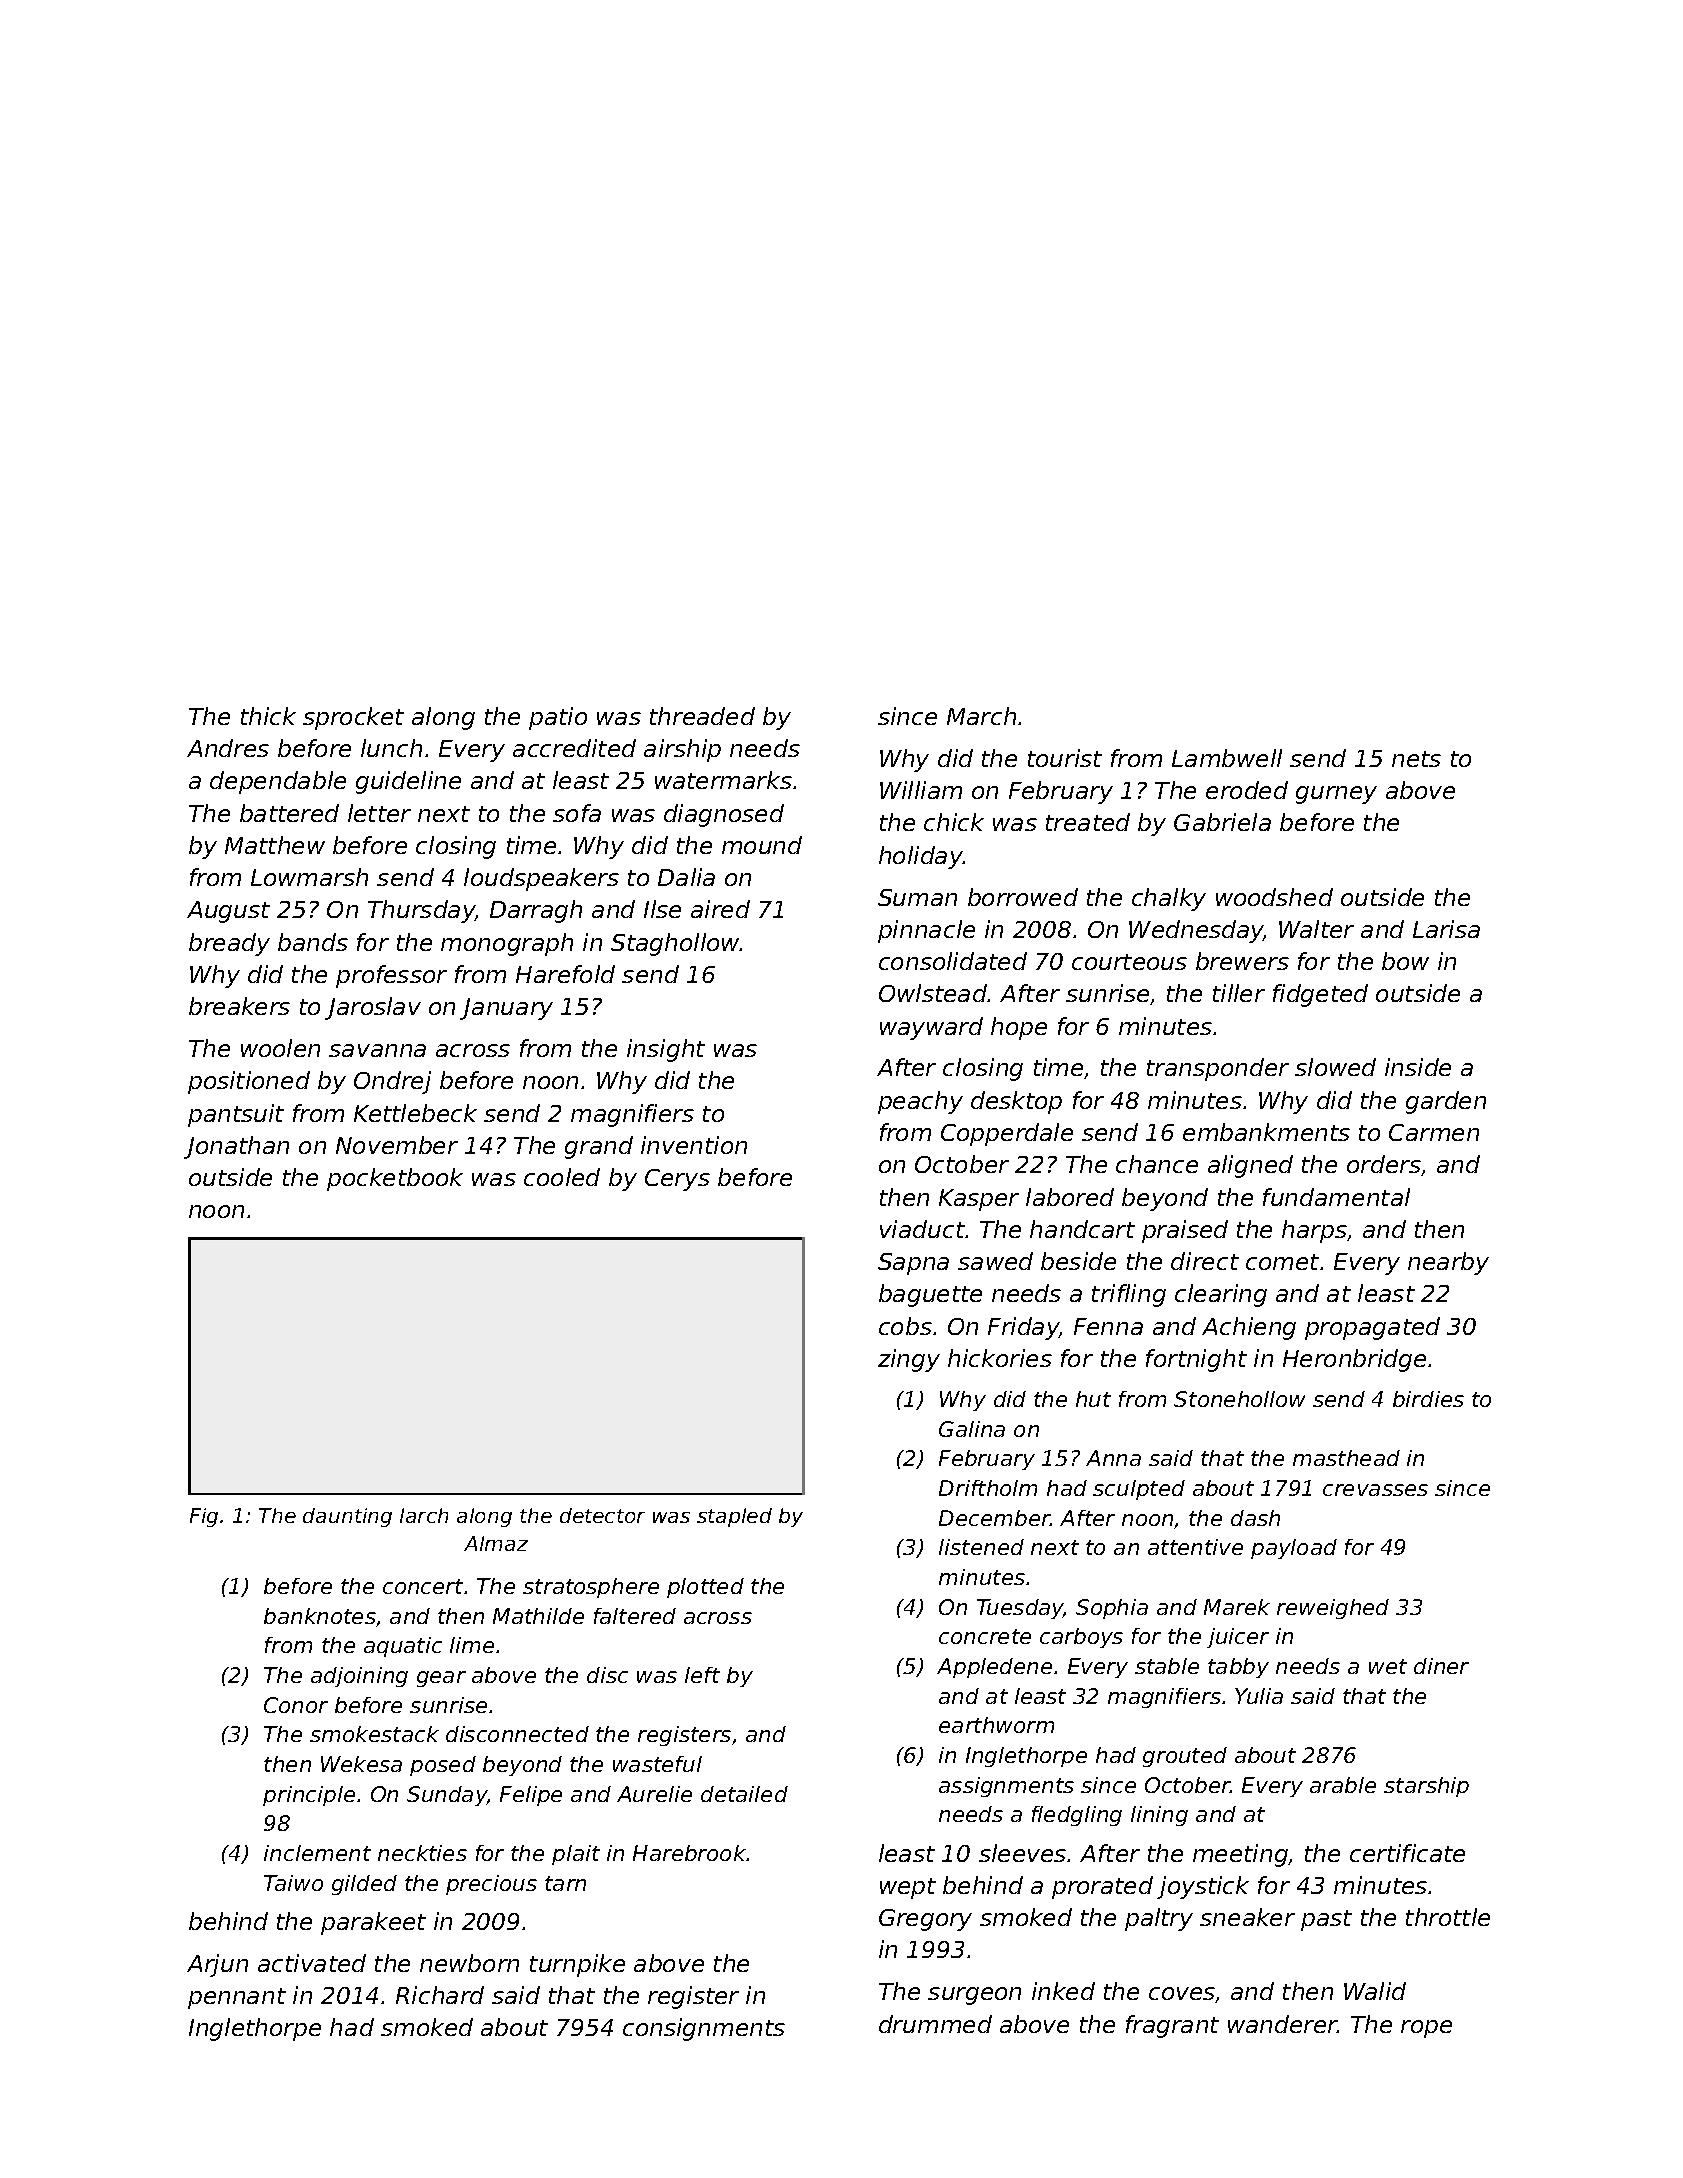 The image size is (1683, 2178). What do you see at coordinates (931, 1028) in the image?
I see `wayward` at bounding box center [931, 1028].
